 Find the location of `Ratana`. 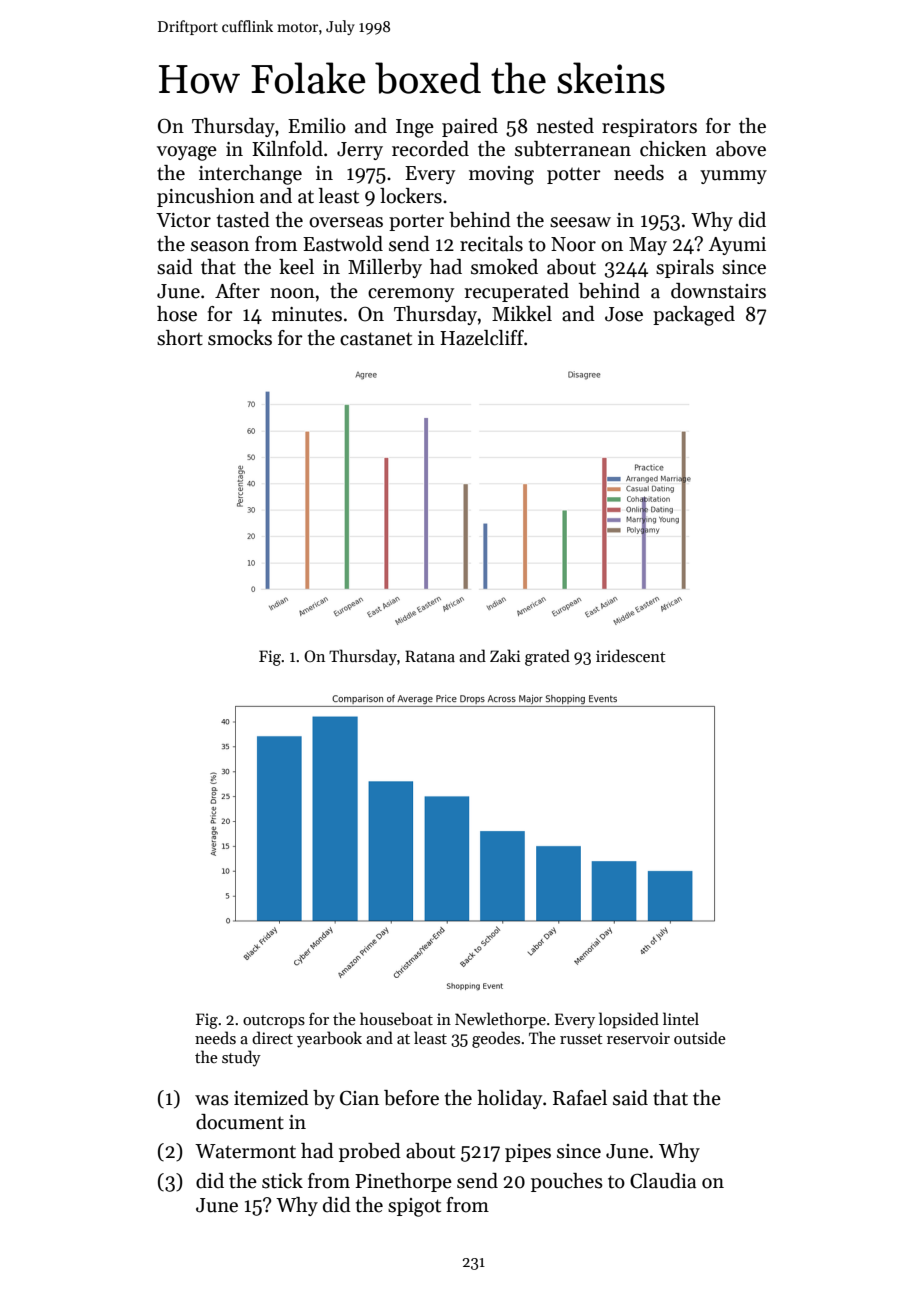

Ratana is located at coordinates (430, 656).
